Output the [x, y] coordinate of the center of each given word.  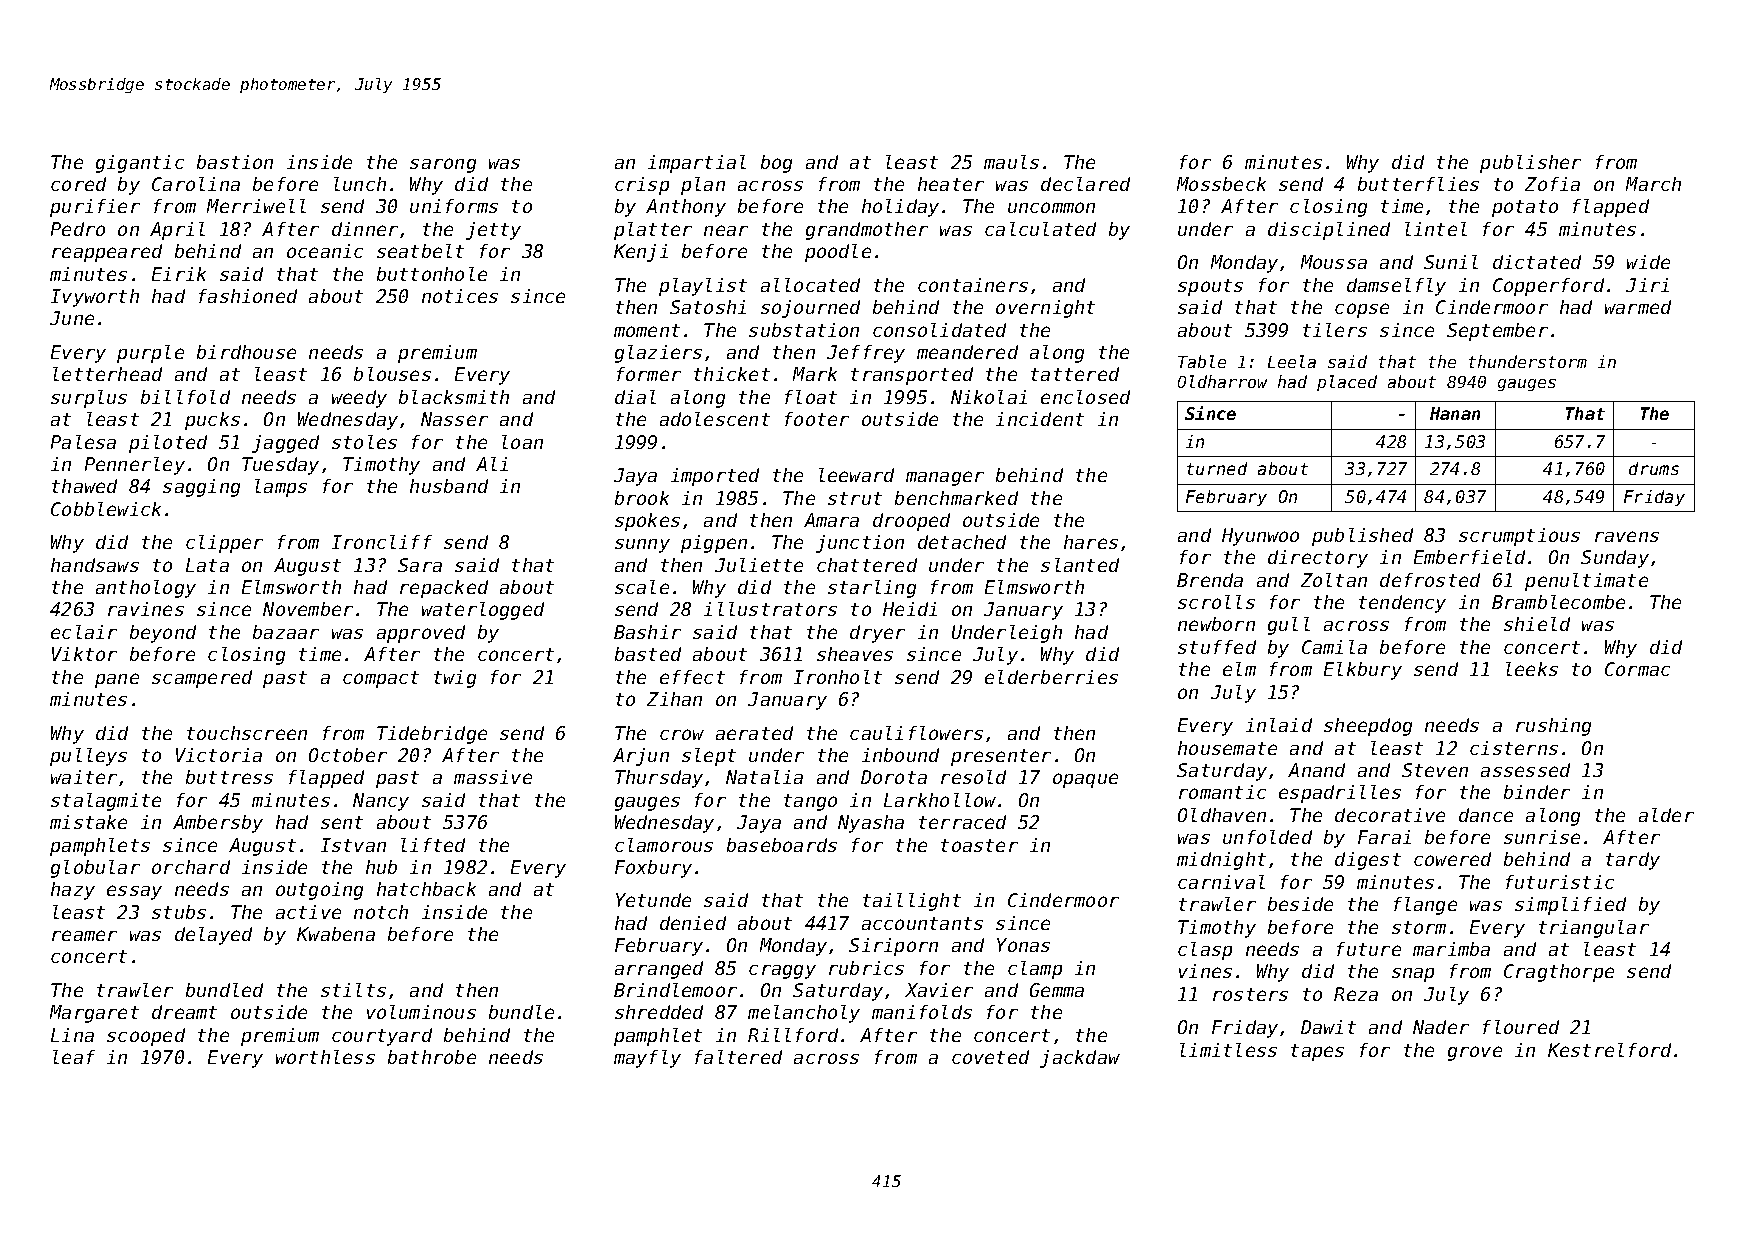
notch [381, 912]
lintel [1436, 229]
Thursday [659, 779]
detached [962, 542]
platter [653, 231]
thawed [84, 486]
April [177, 231]
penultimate [1586, 582]
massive [493, 777]
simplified [1570, 906]
